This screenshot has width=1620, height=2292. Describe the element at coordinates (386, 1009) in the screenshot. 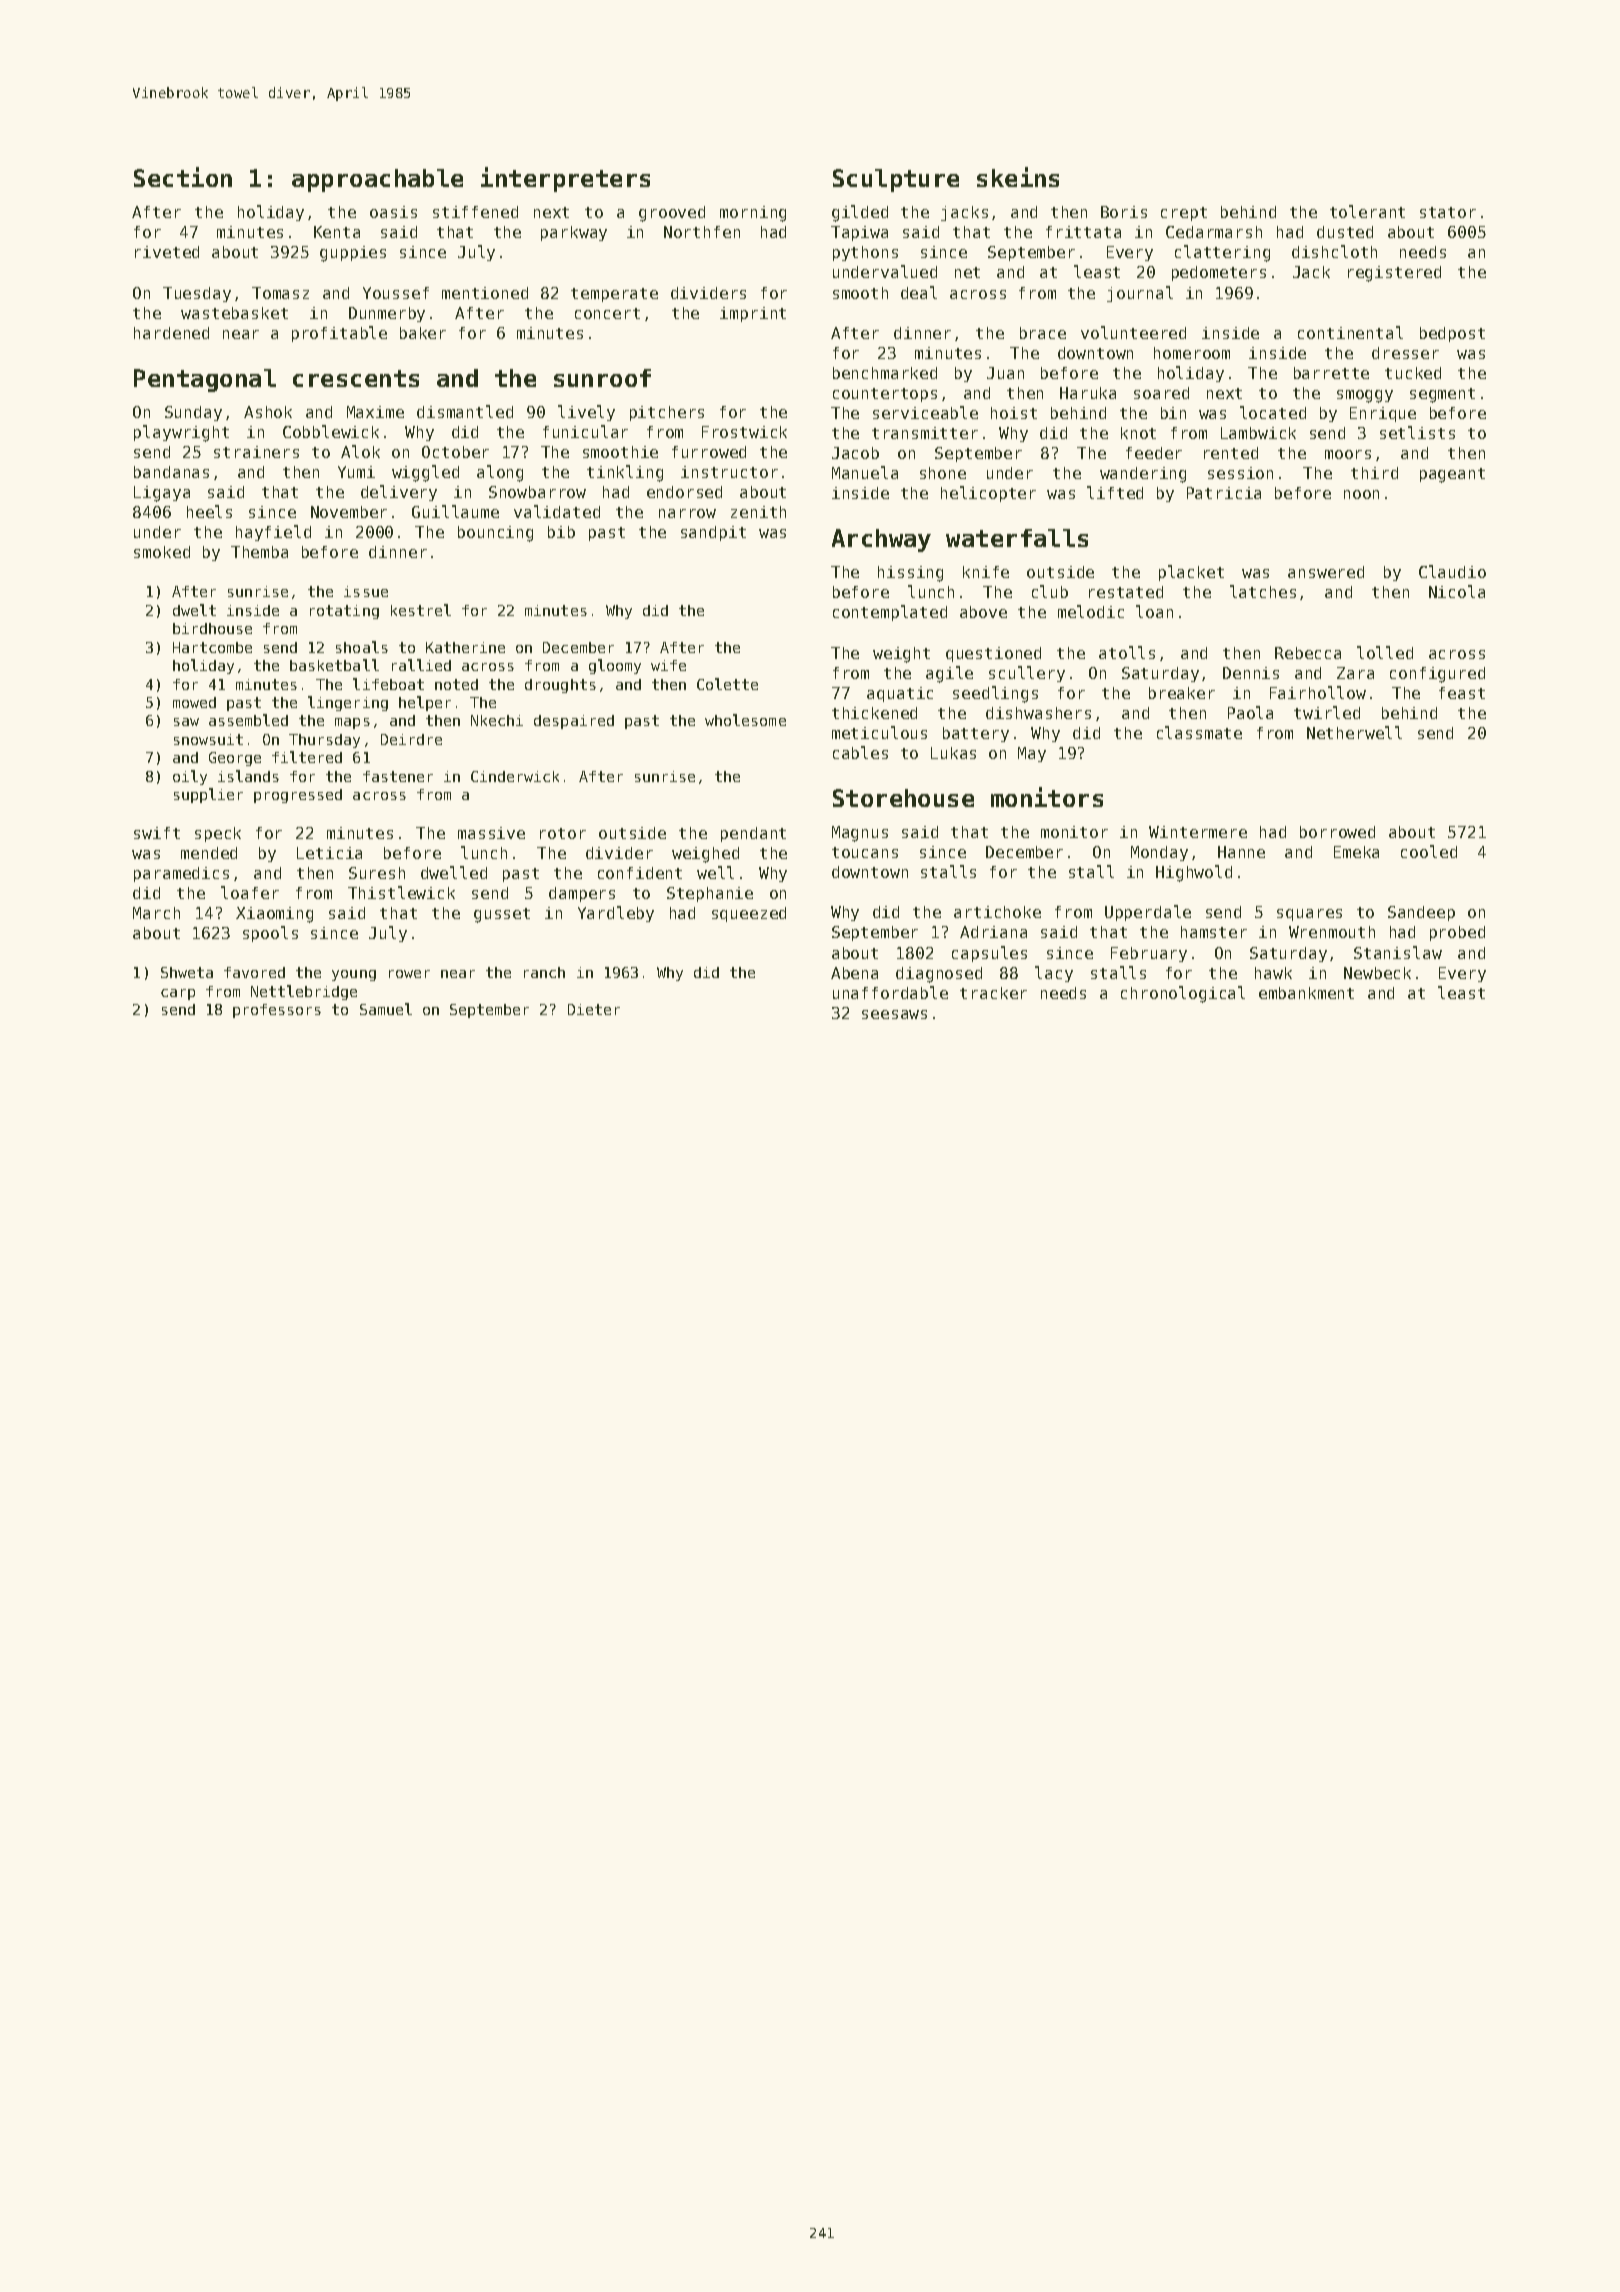

I see `Samuel` at that location.
